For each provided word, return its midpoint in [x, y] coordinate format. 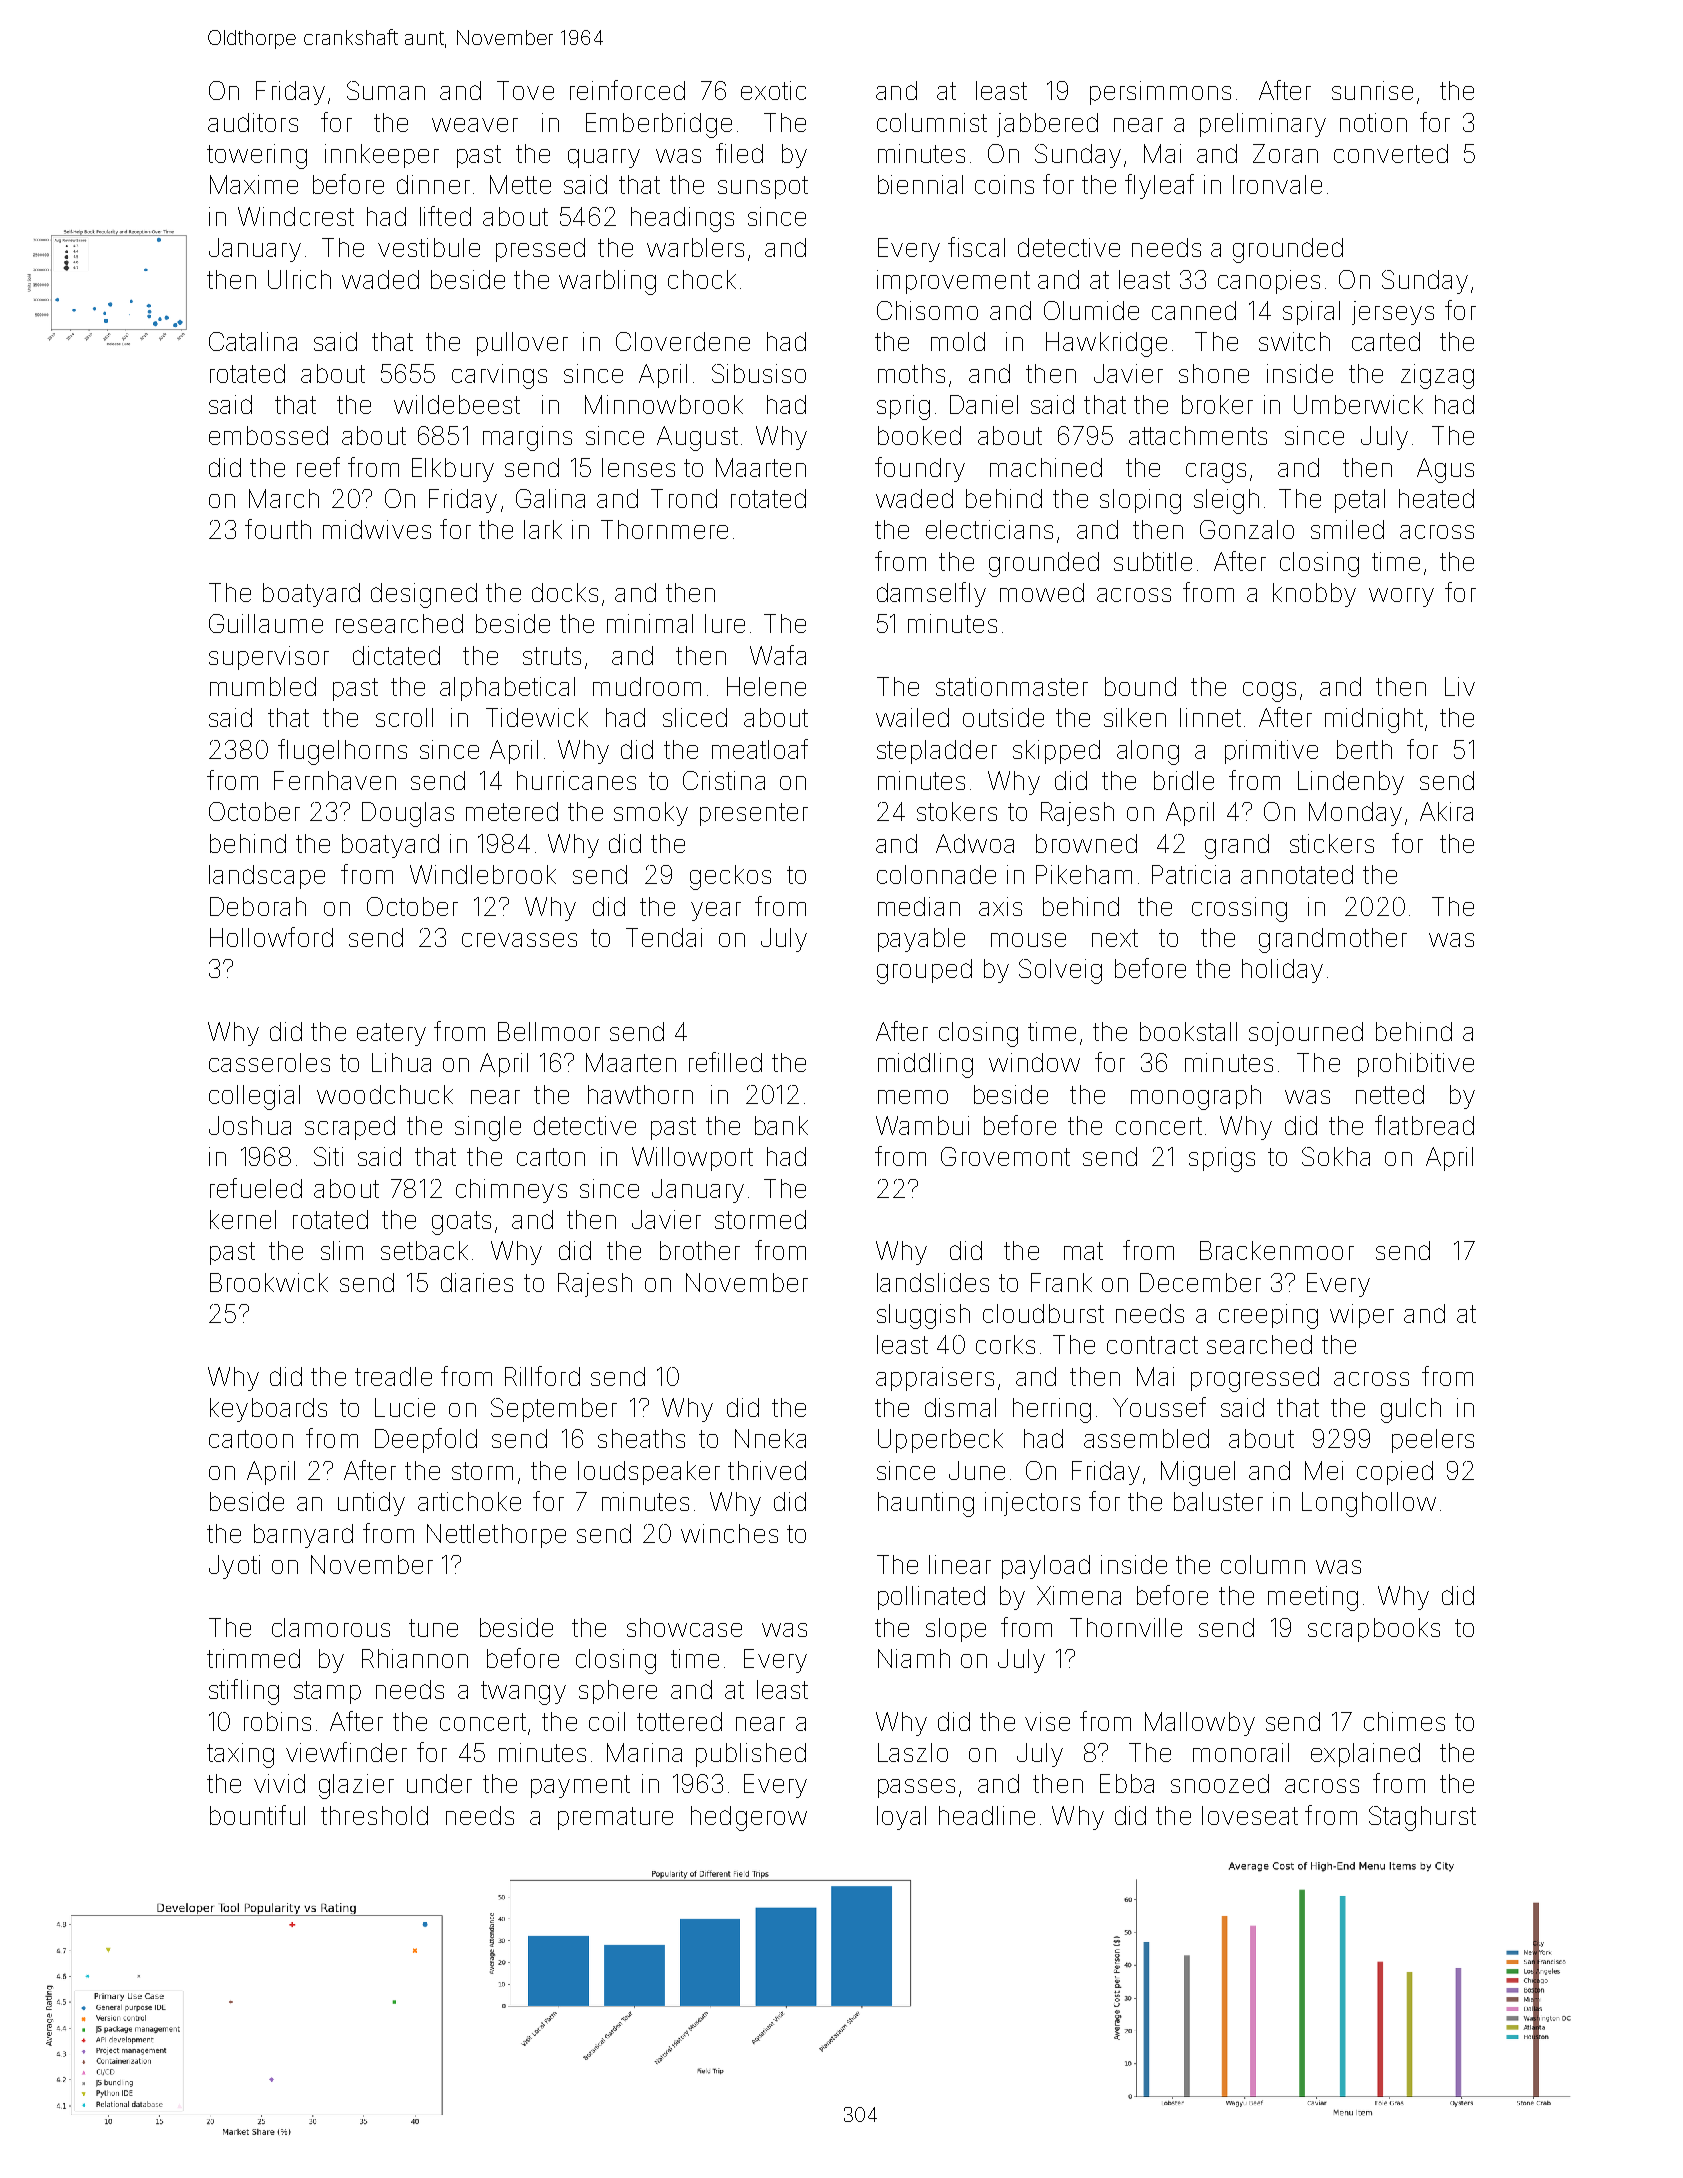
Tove [525, 90]
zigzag [1437, 376]
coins [1004, 184]
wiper [1362, 1316]
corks [1005, 1344]
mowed [1042, 592]
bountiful [257, 1815]
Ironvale [1277, 184]
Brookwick [269, 1282]
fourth [278, 529]
